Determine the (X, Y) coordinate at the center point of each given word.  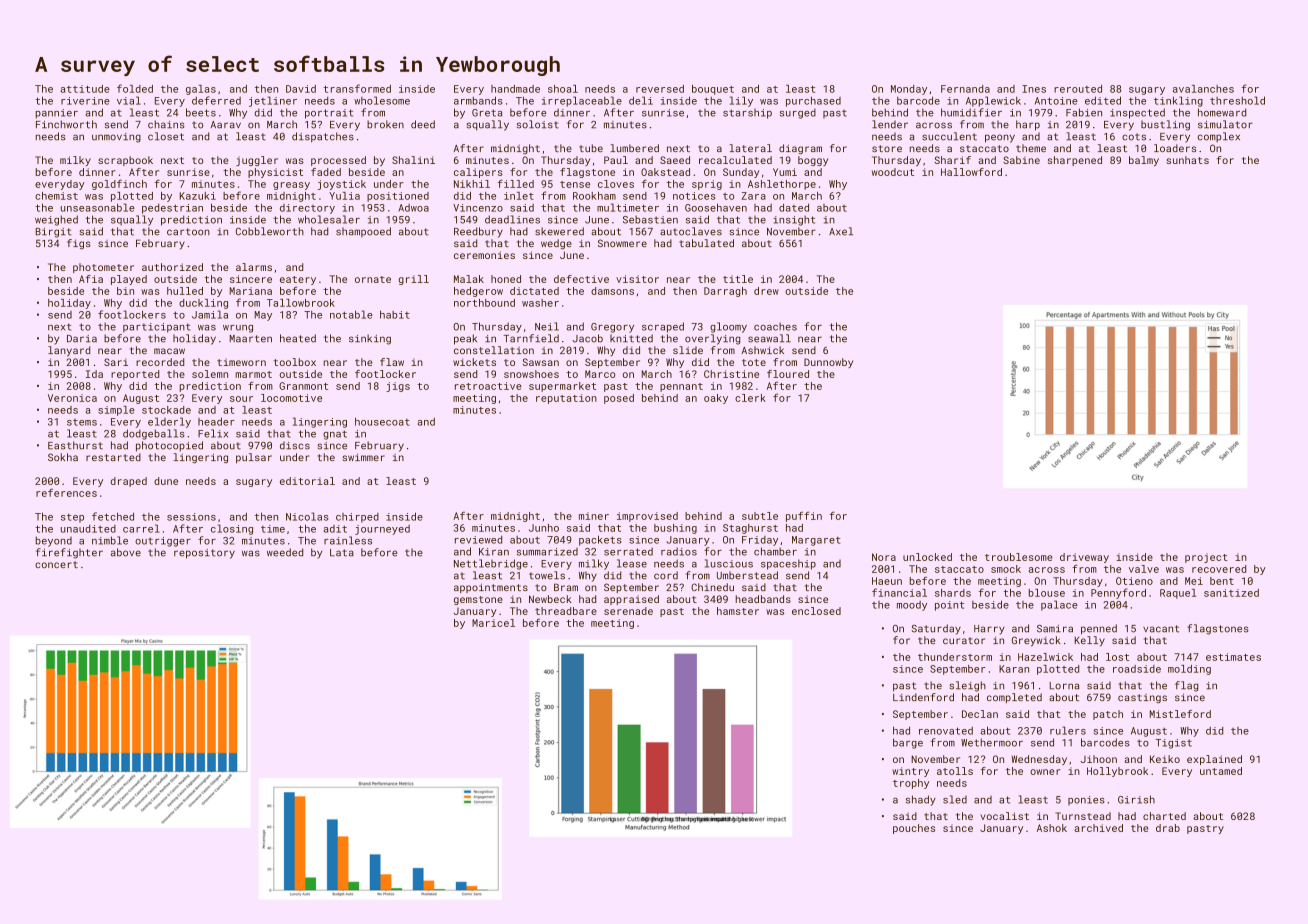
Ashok (1052, 828)
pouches (914, 829)
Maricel (493, 623)
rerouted (1078, 89)
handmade (515, 89)
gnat (335, 435)
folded (135, 88)
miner (594, 516)
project (1206, 558)
